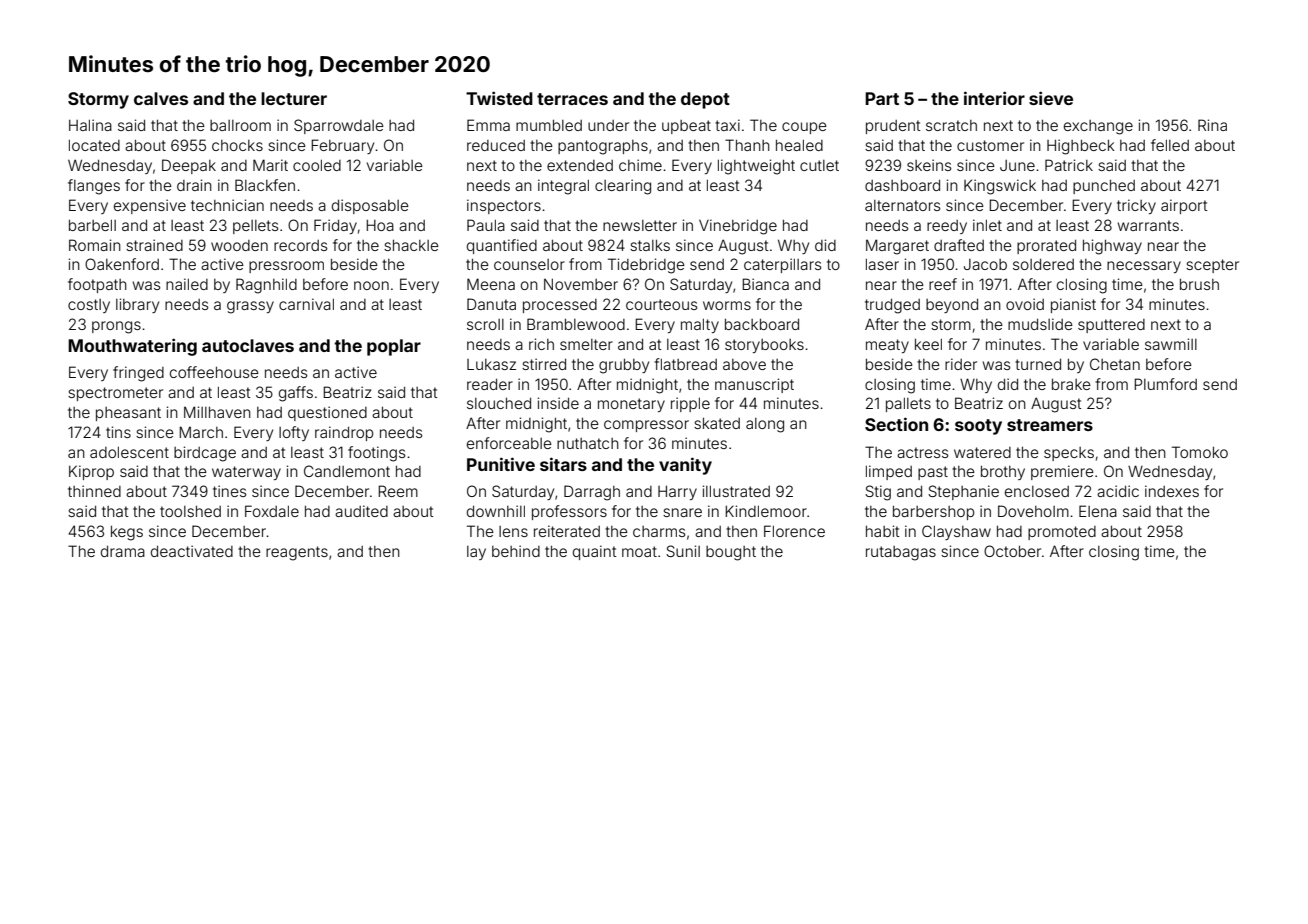 The width and height of the screenshot is (1308, 924). What do you see at coordinates (1012, 551) in the screenshot?
I see `October` at bounding box center [1012, 551].
